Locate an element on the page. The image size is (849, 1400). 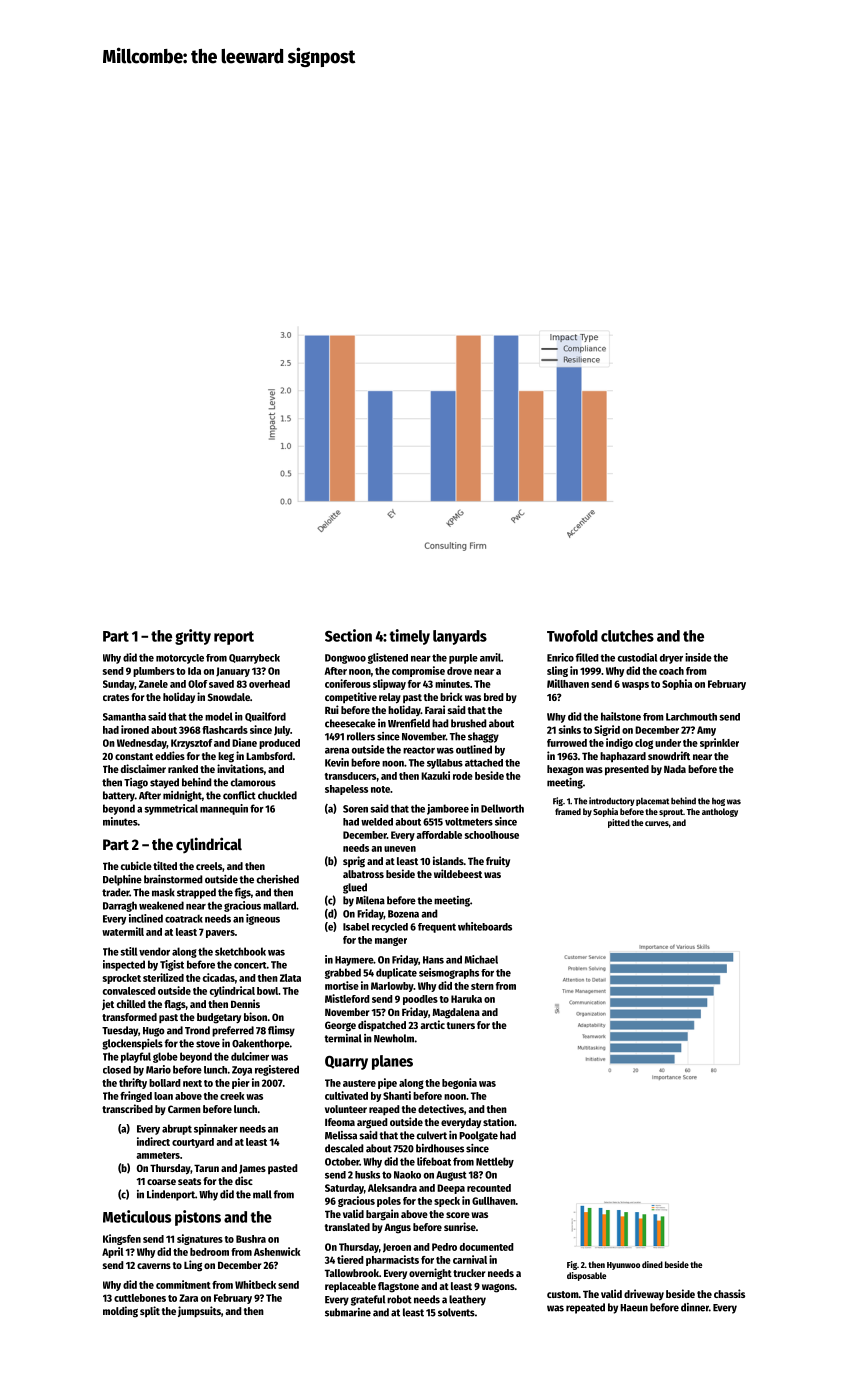
motorcycle is located at coordinates (180, 659).
